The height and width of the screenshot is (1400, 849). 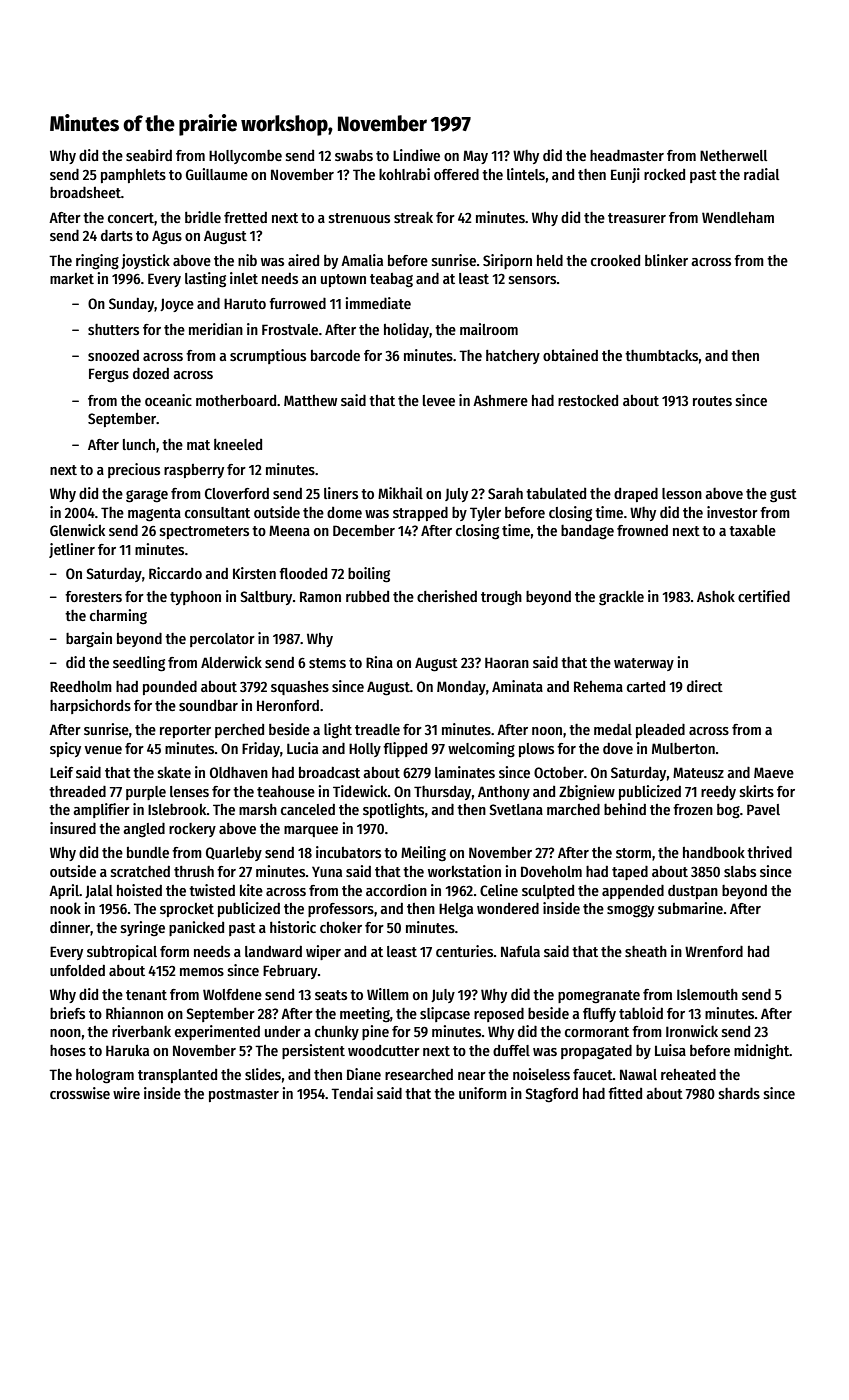 I want to click on venue, so click(x=103, y=750).
